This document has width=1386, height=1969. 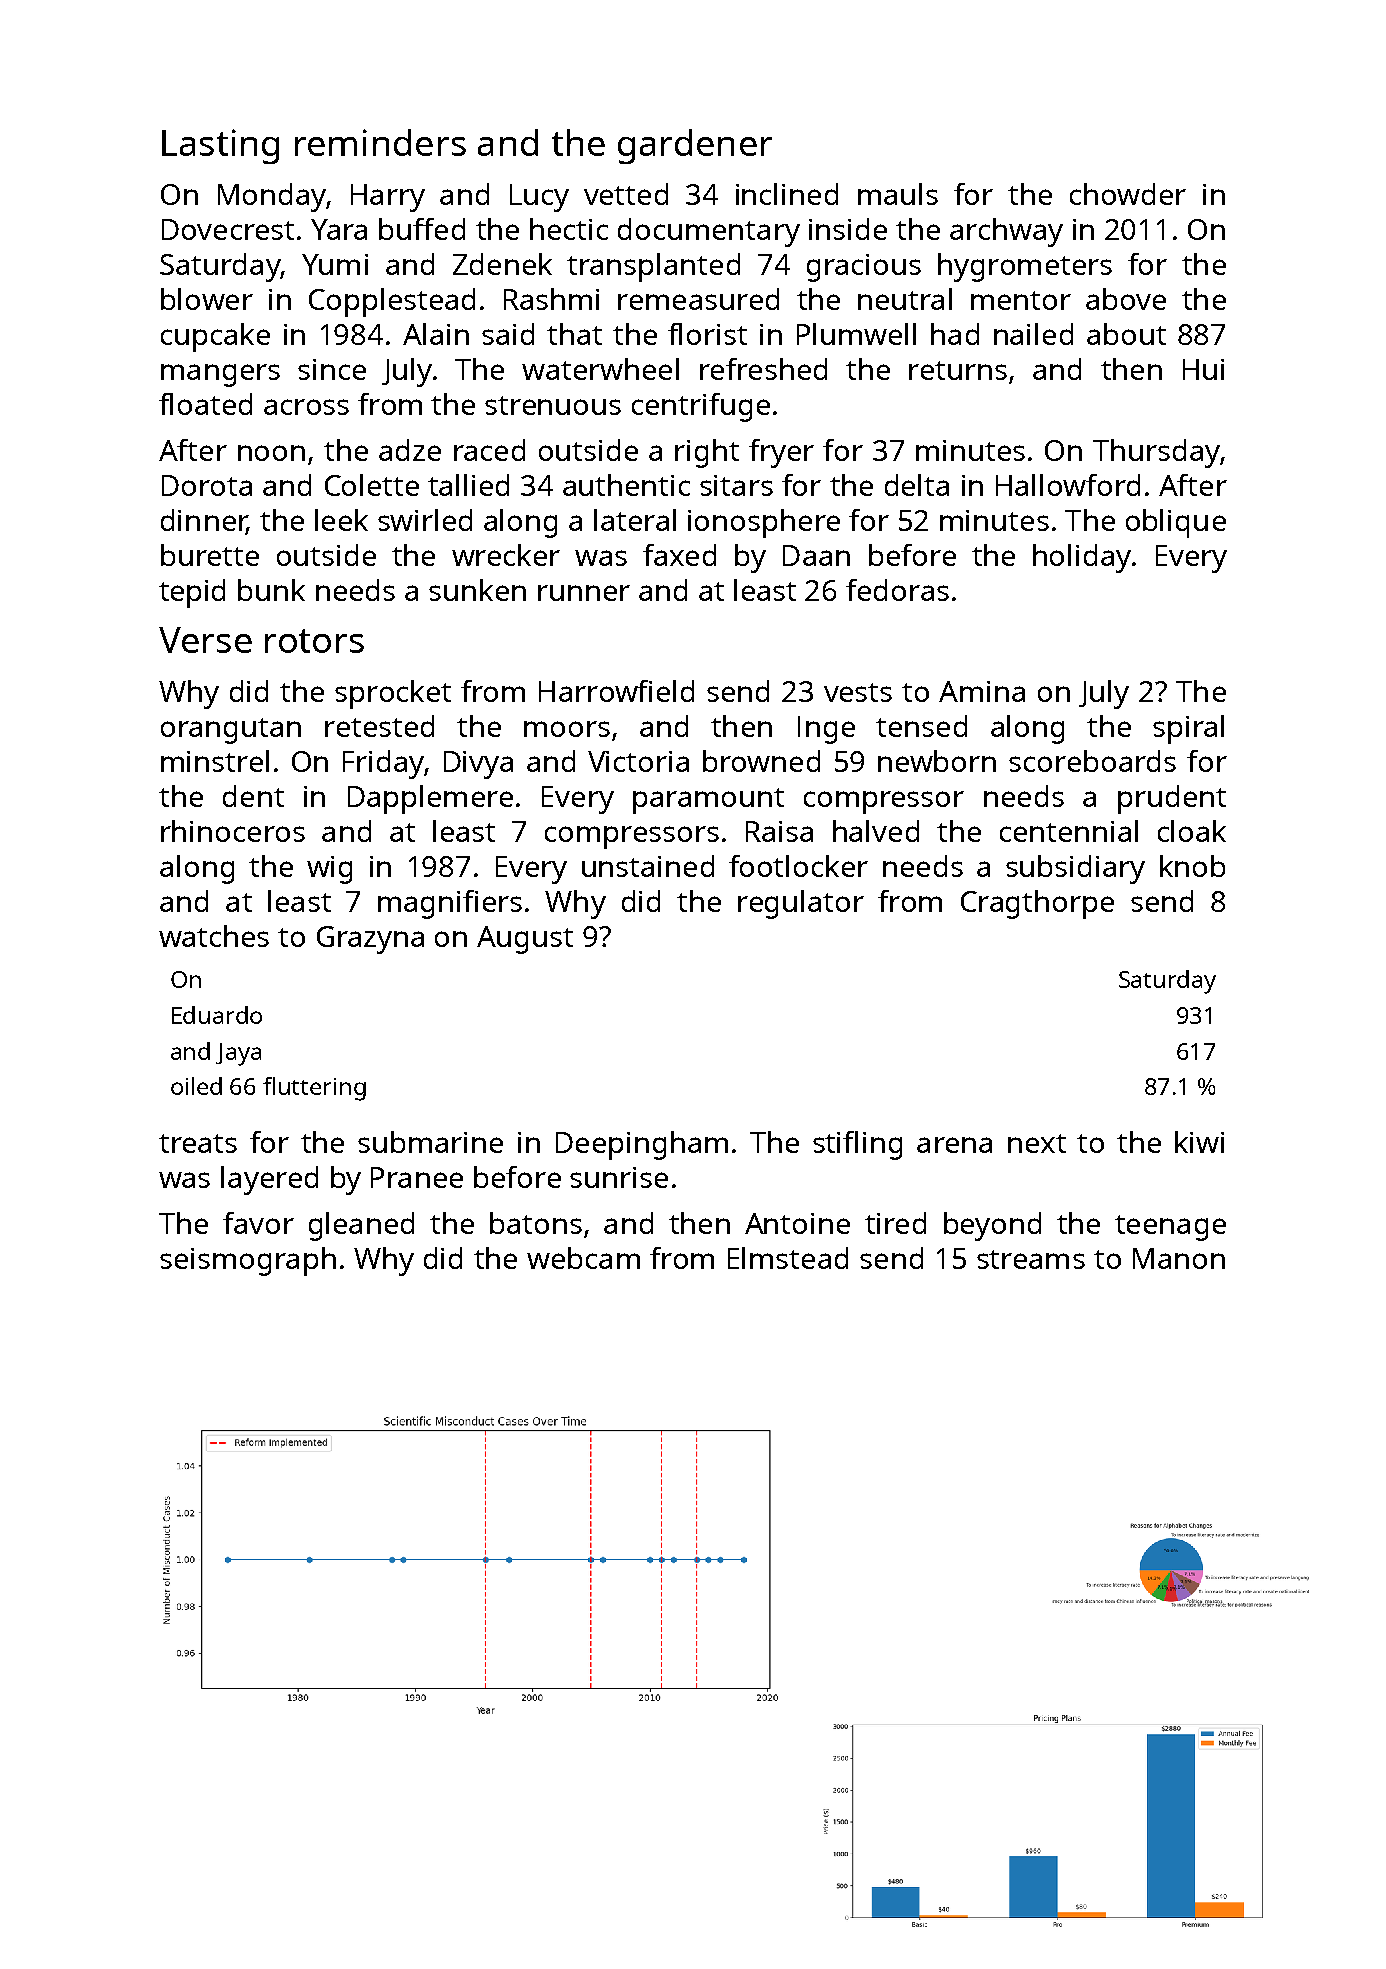 What do you see at coordinates (856, 334) in the document?
I see `Plumwell` at bounding box center [856, 334].
